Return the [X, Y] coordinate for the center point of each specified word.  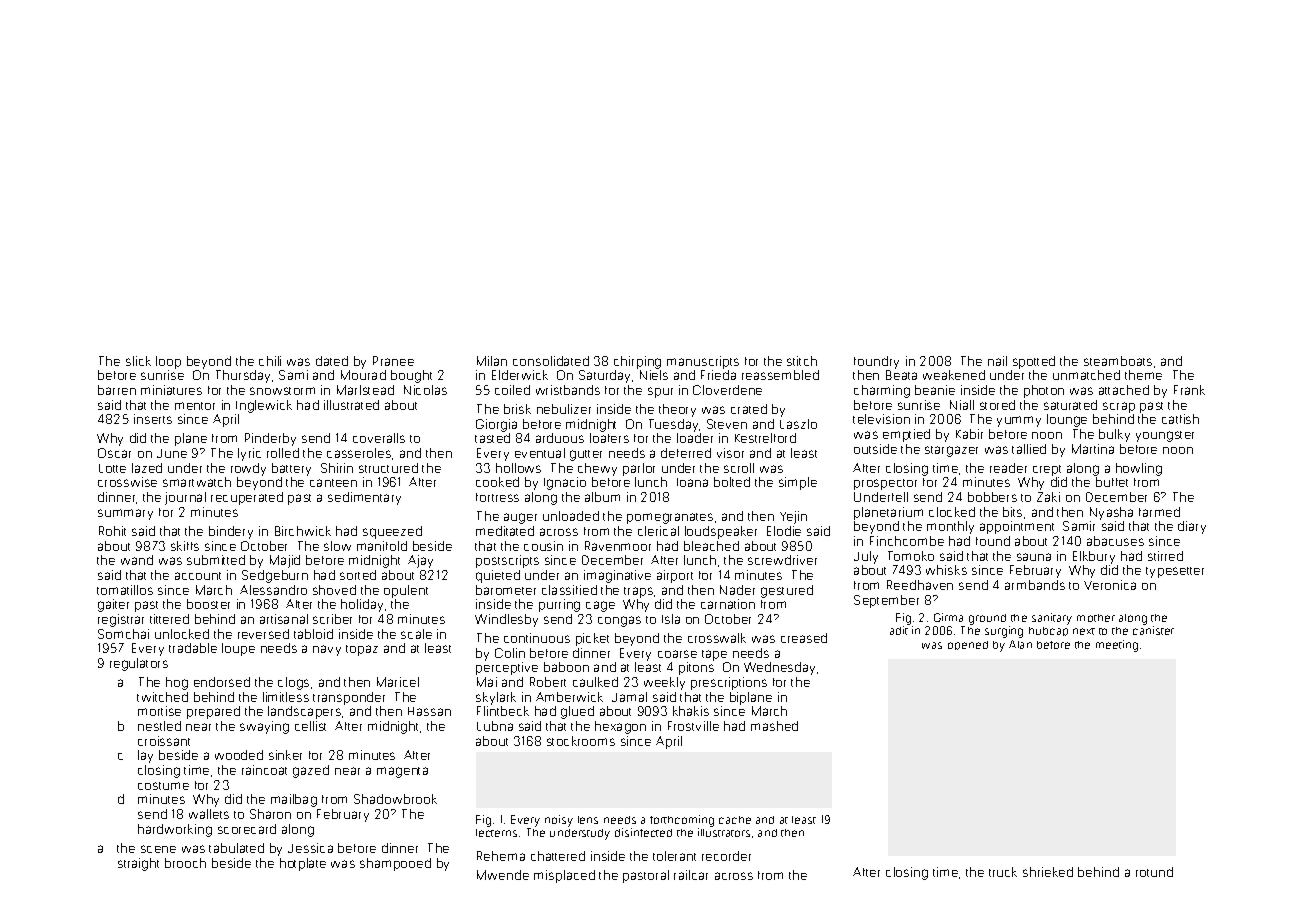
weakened [954, 375]
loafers [609, 438]
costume [163, 786]
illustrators [724, 832]
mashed [774, 726]
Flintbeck [503, 711]
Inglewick [264, 406]
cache [735, 820]
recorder [726, 856]
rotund [1154, 872]
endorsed [222, 682]
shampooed [395, 864]
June [172, 453]
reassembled [780, 375]
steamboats [1118, 361]
